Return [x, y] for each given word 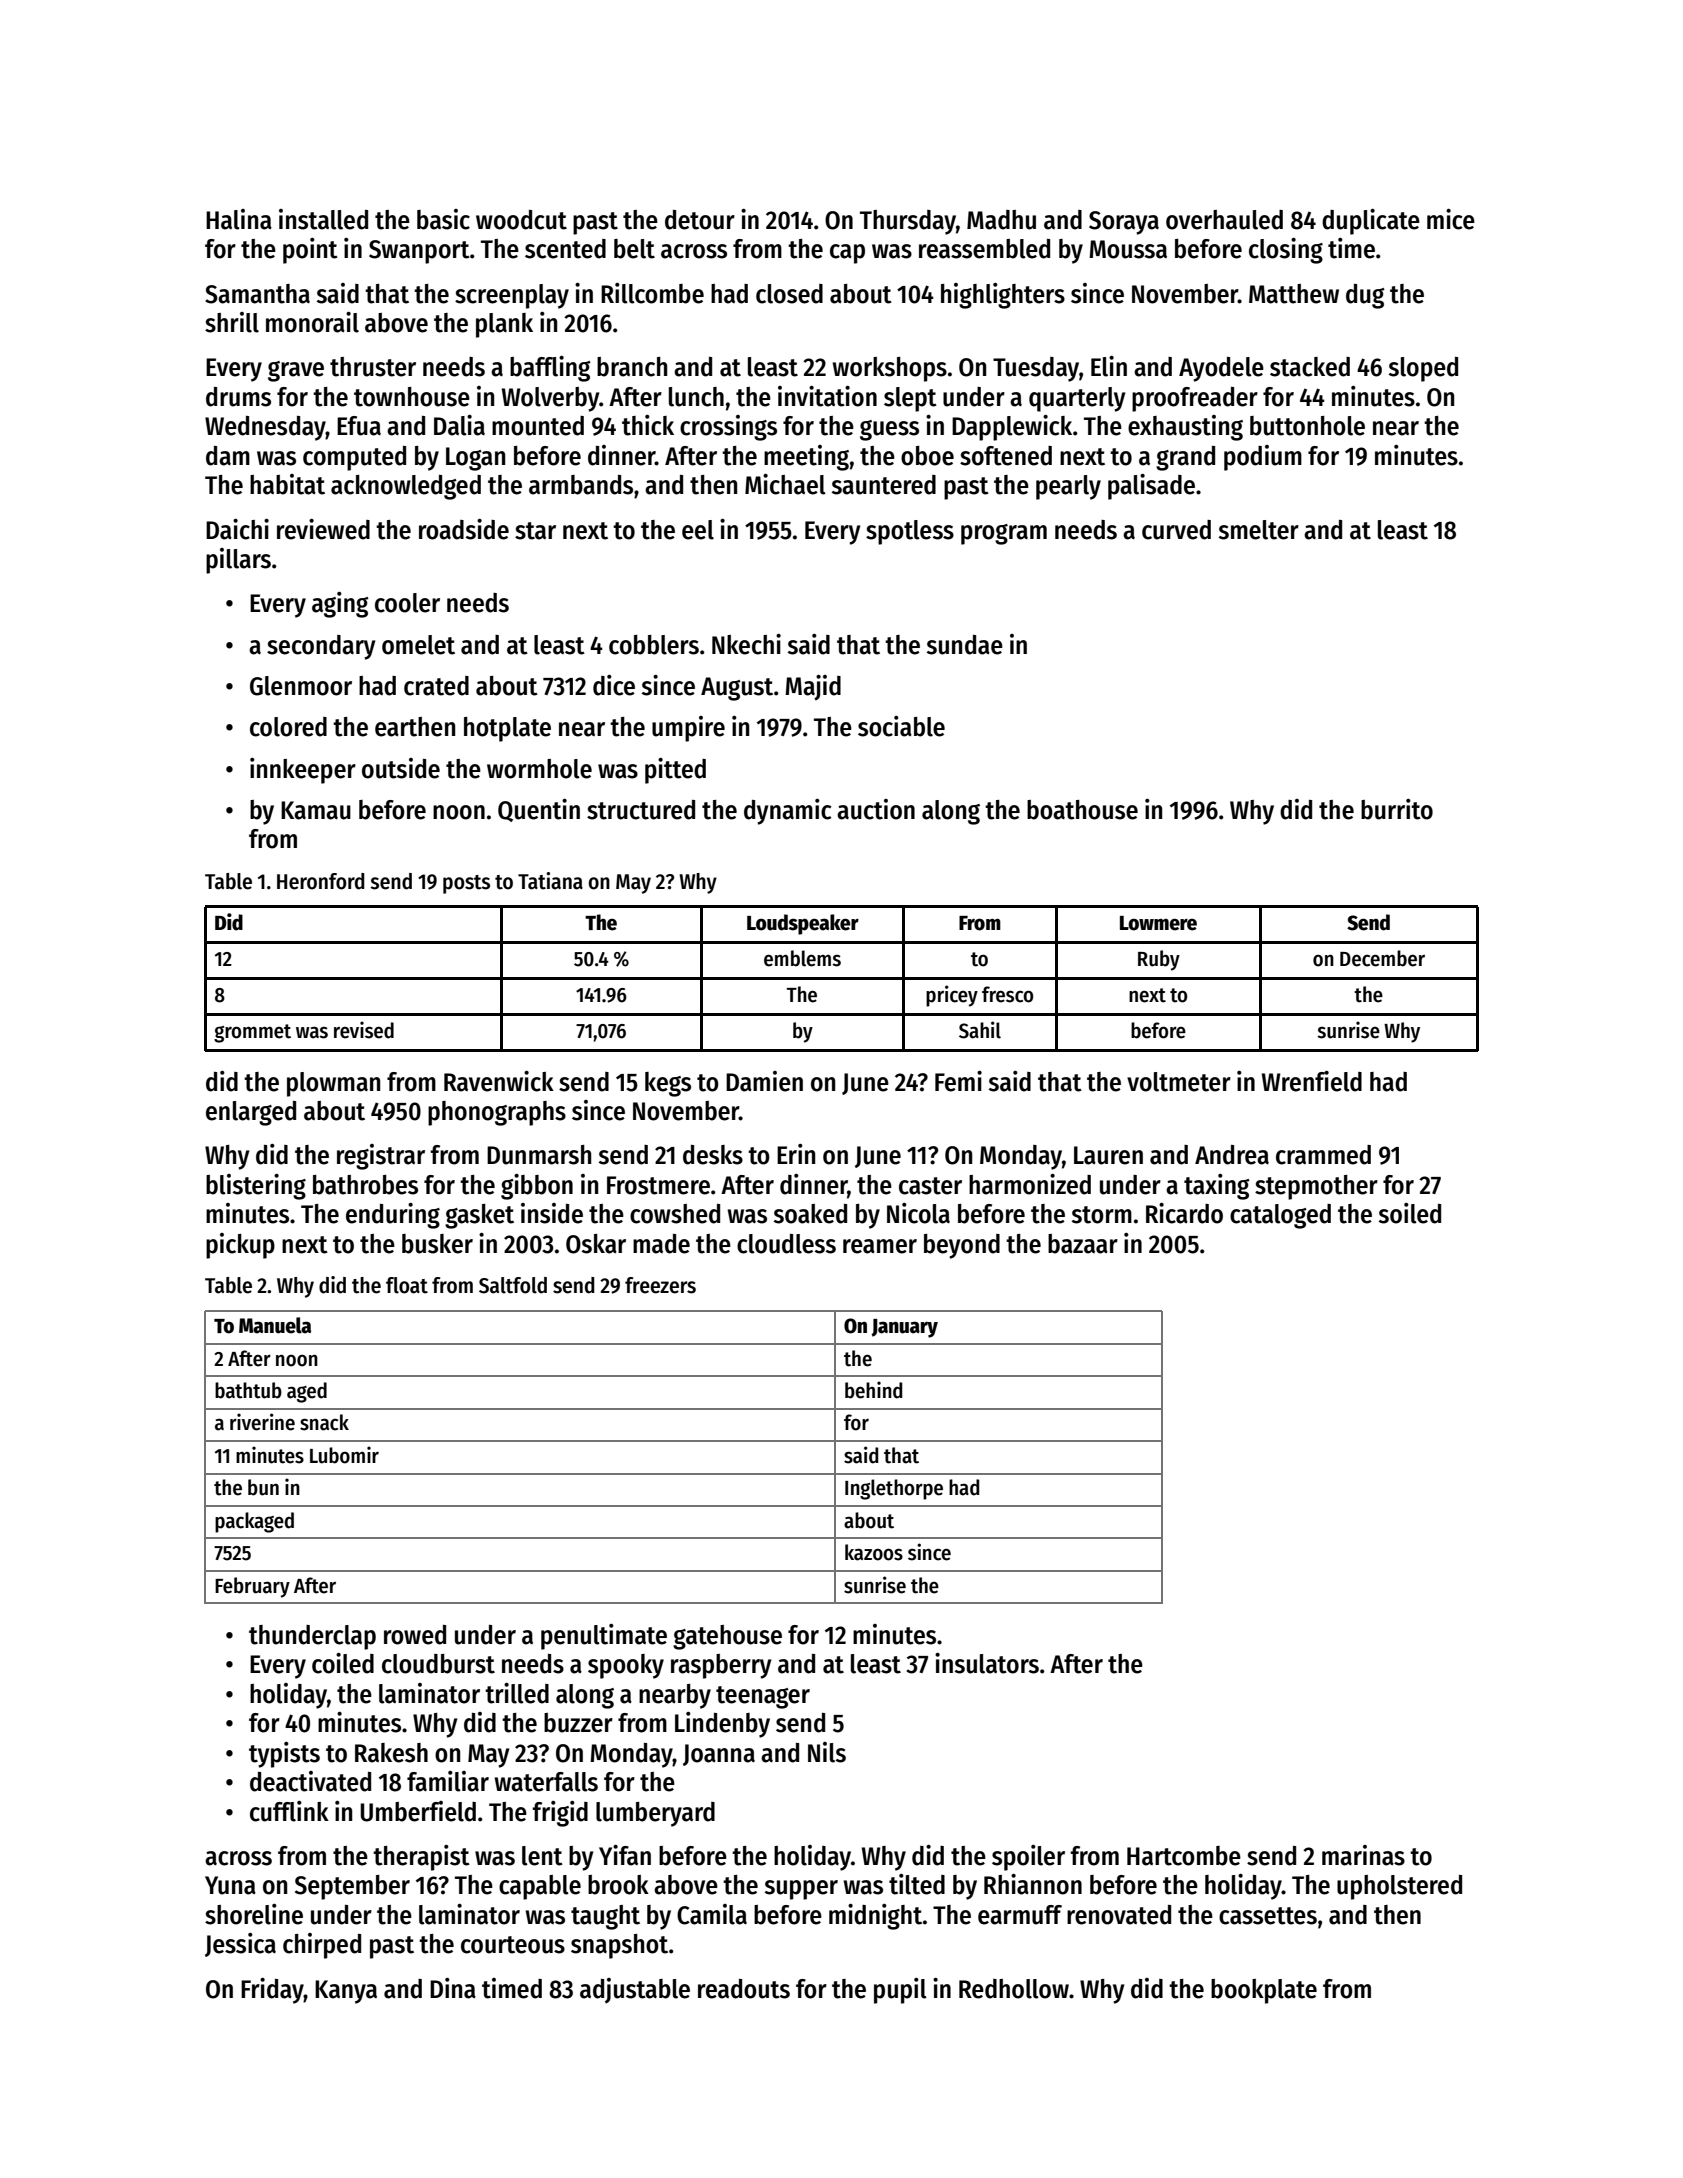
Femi [958, 1081]
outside [401, 768]
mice [1451, 219]
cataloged [1280, 1216]
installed [323, 219]
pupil [900, 1991]
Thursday [908, 222]
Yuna [230, 1885]
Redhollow [1014, 1989]
